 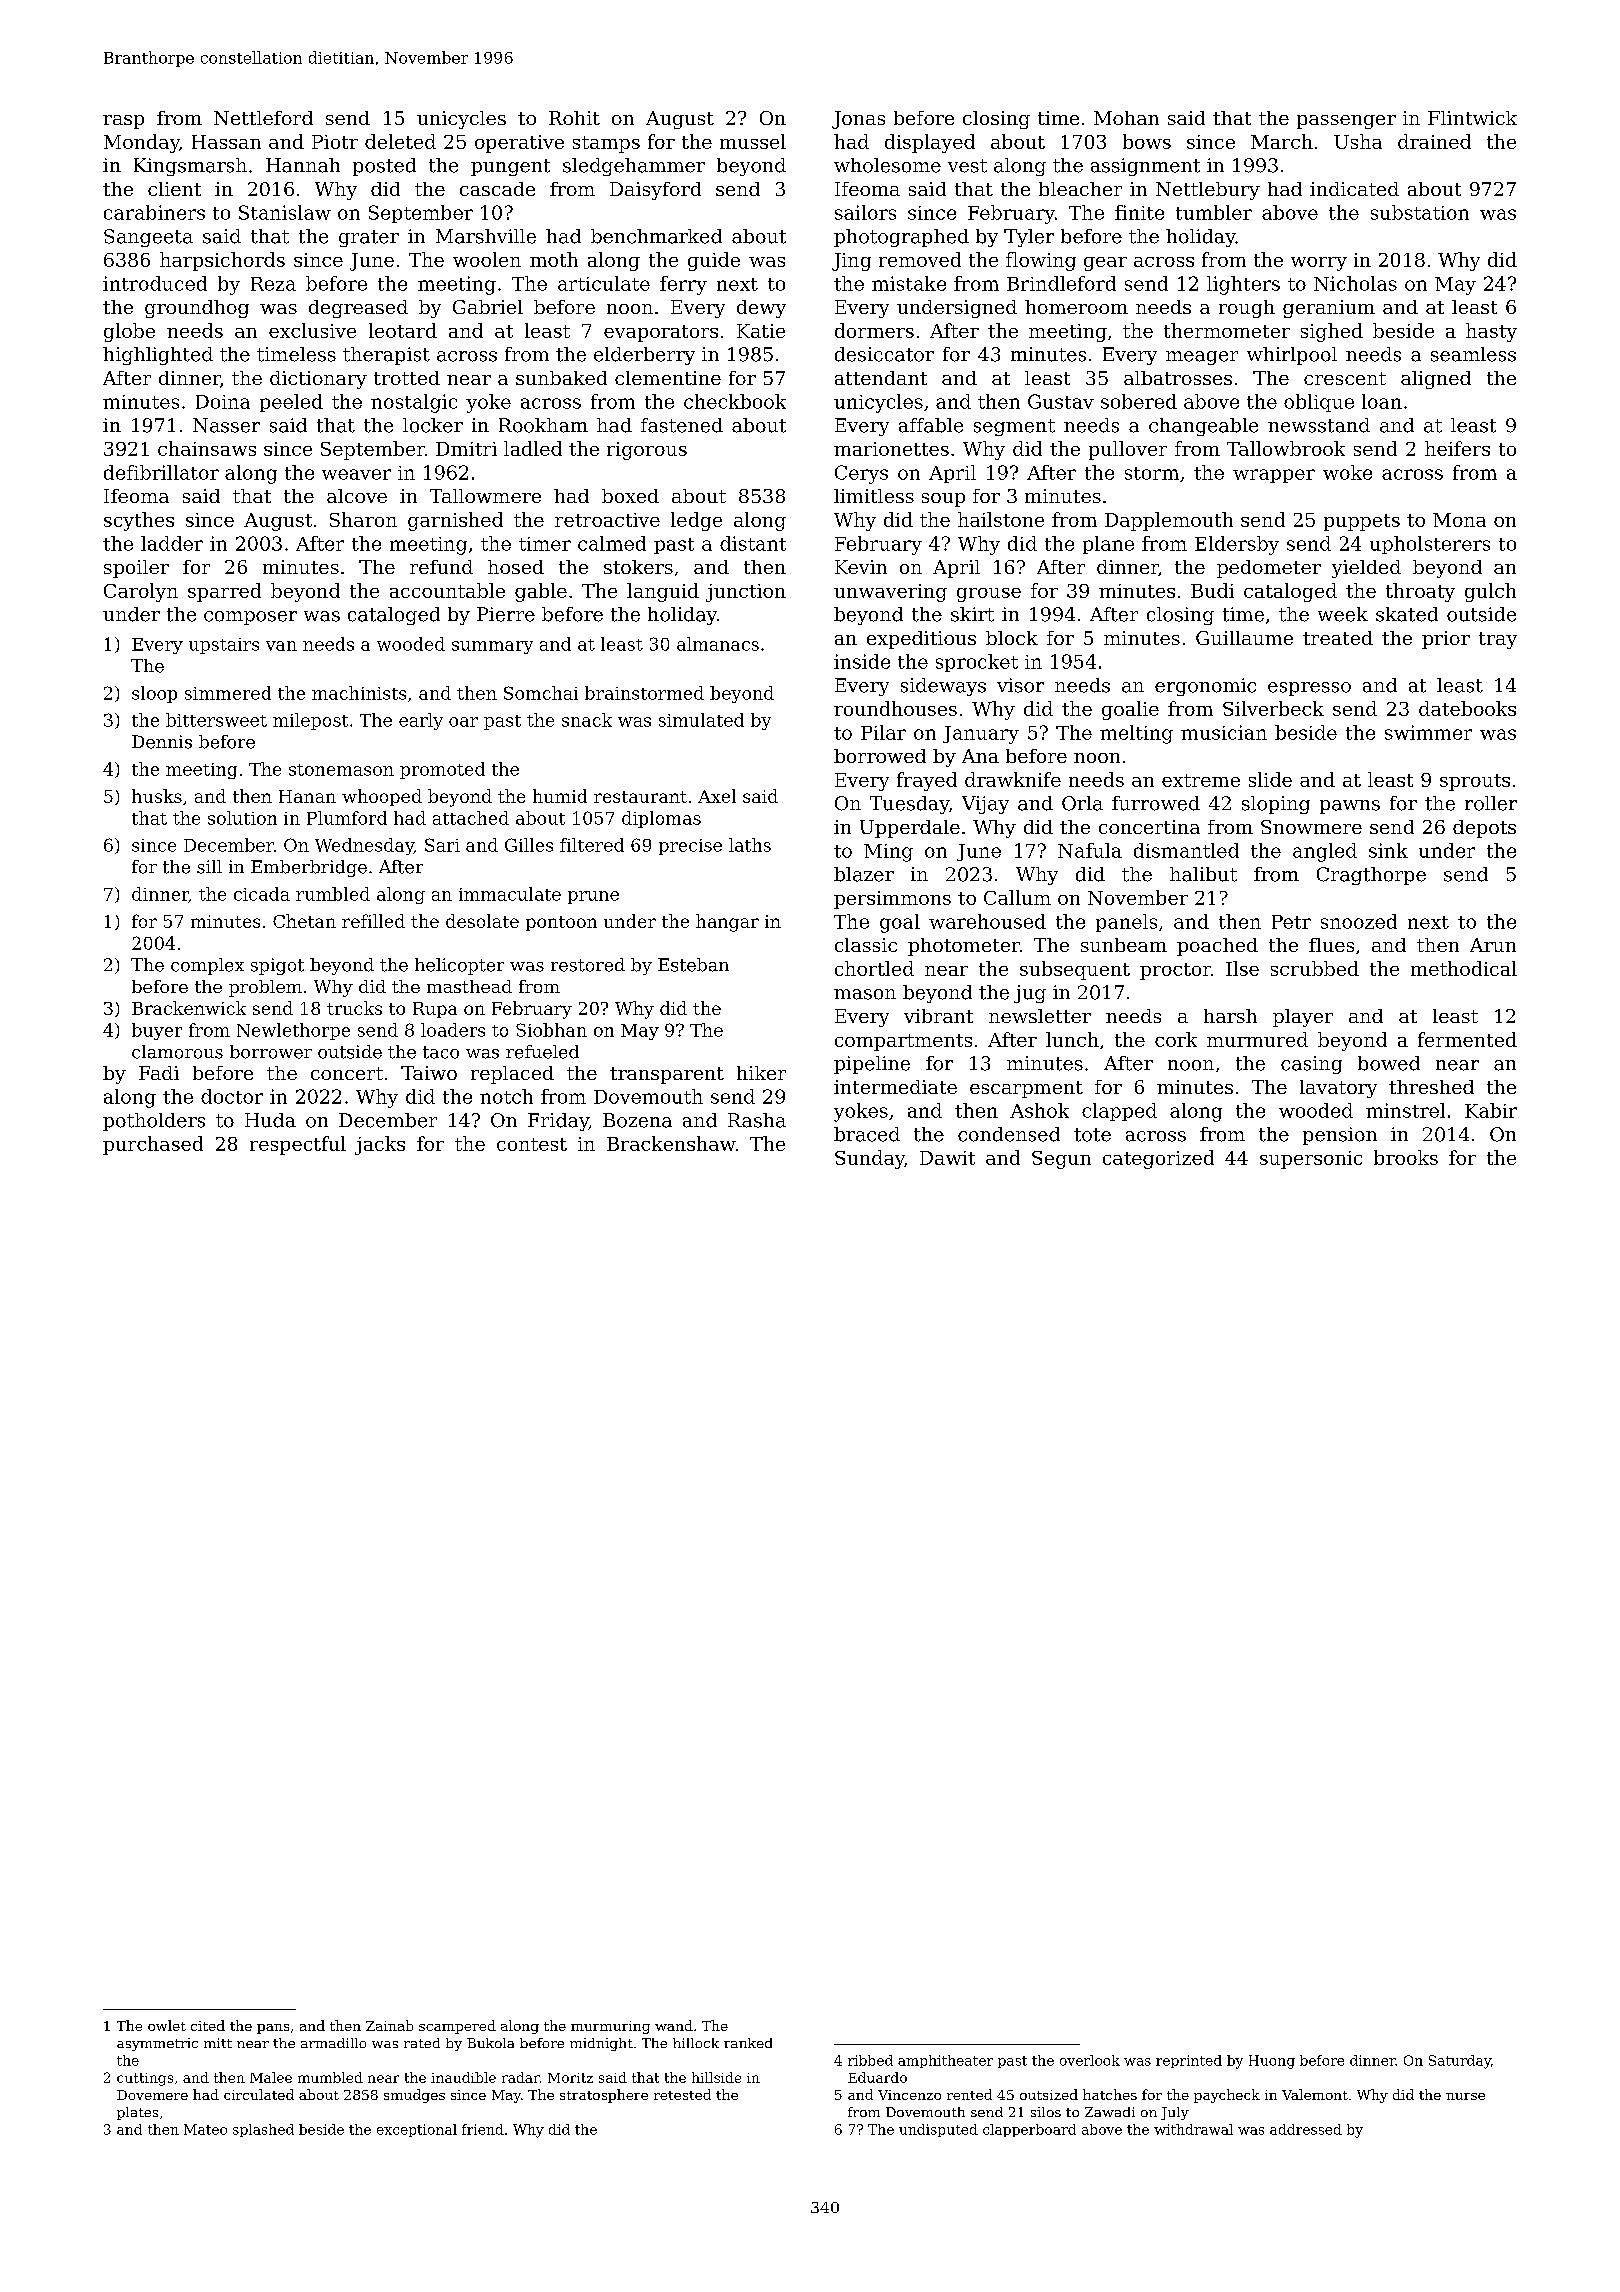 I want to click on Jonas, so click(x=858, y=120).
